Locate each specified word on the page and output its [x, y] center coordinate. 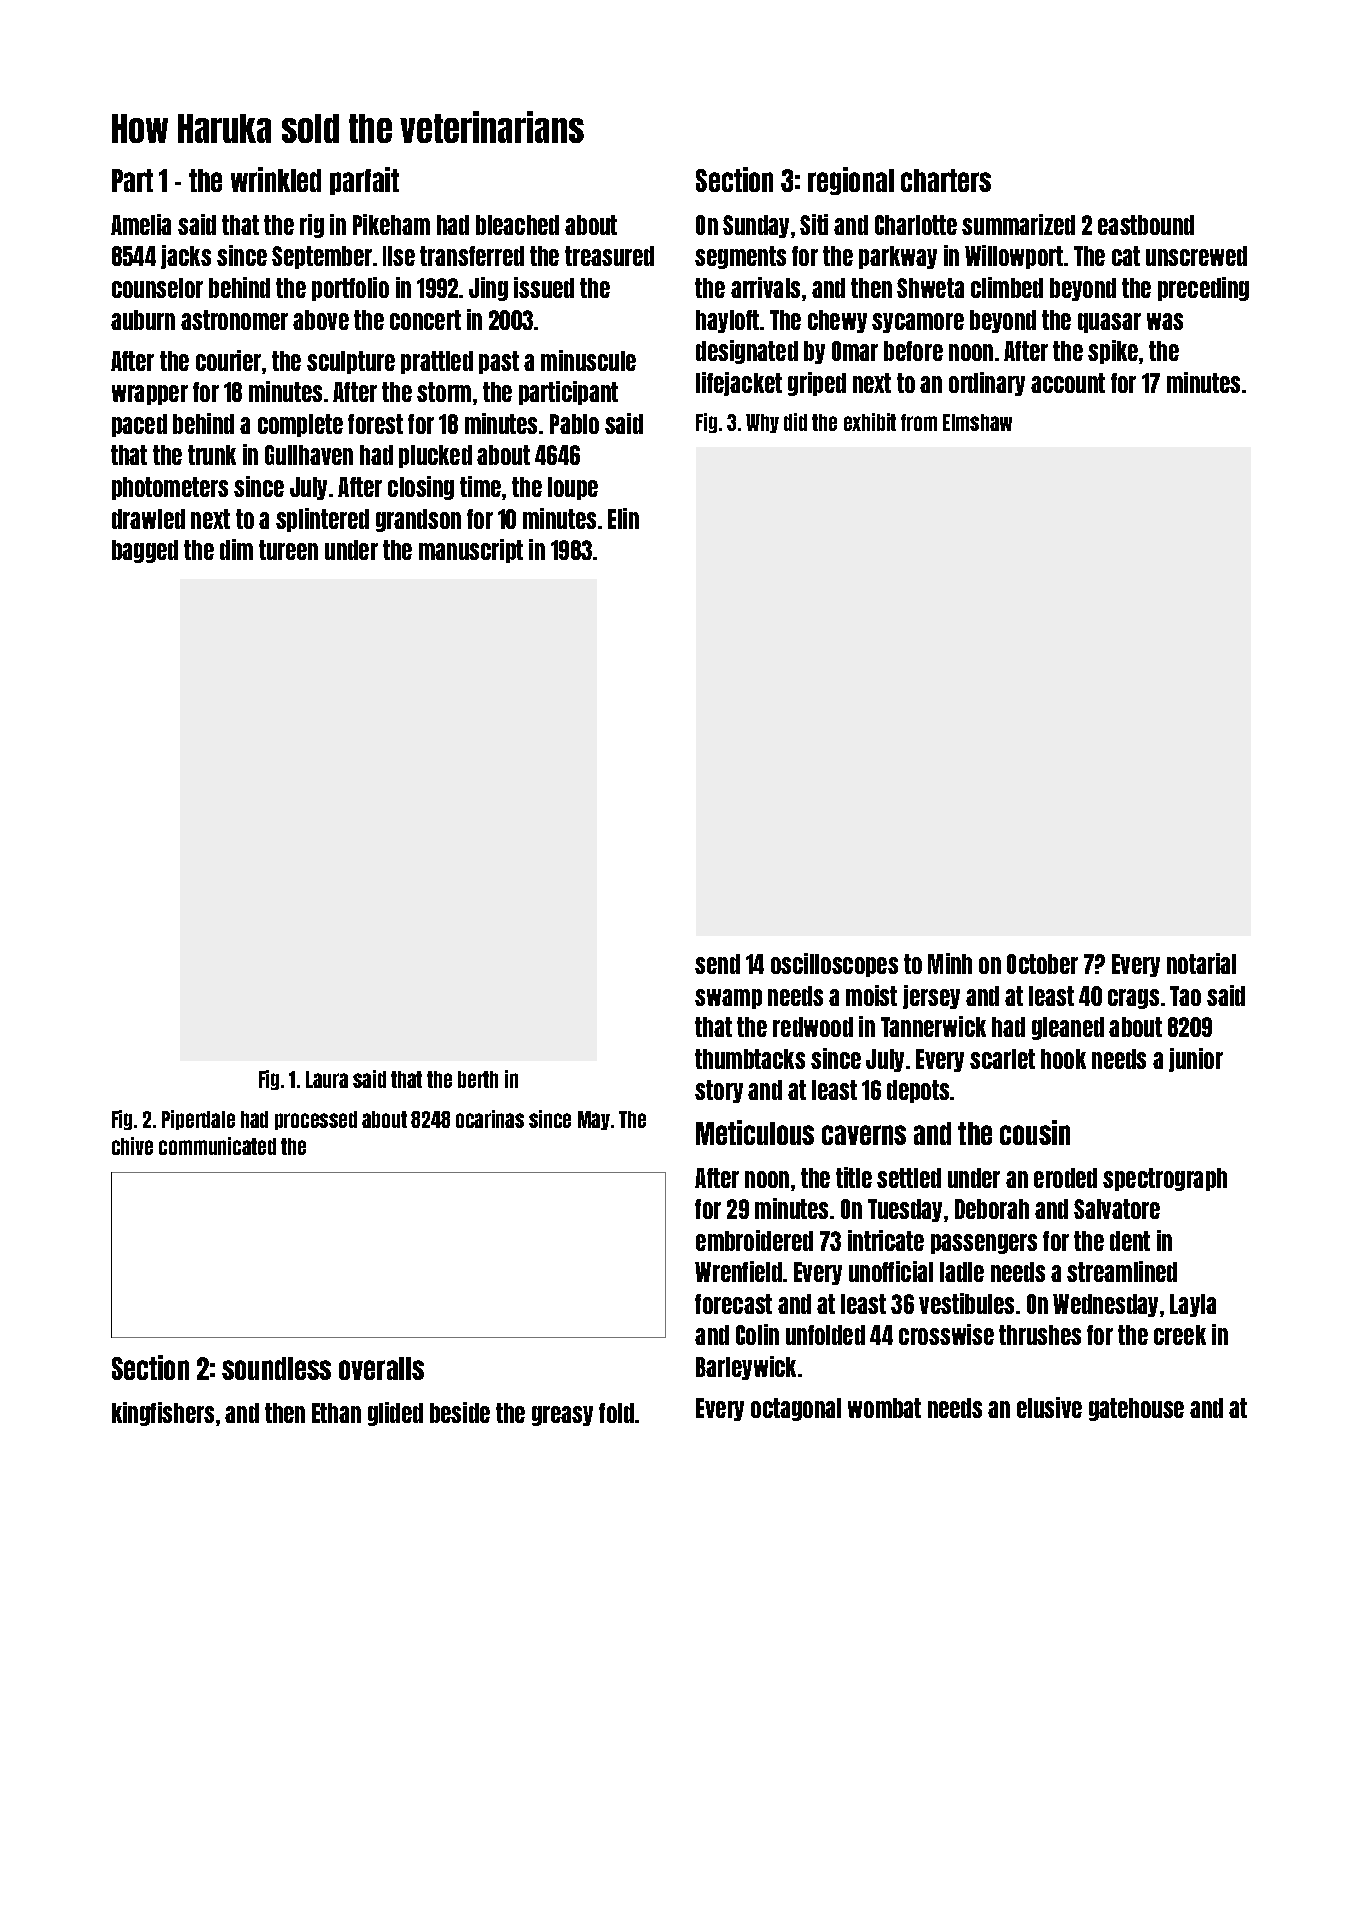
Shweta [930, 288]
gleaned [1068, 1028]
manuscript [471, 551]
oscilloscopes [834, 965]
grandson [418, 520]
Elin [623, 518]
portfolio [350, 289]
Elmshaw [977, 422]
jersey [931, 997]
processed [316, 1120]
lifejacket [739, 384]
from [919, 422]
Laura [327, 1079]
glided [395, 1414]
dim [236, 549]
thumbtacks [750, 1059]
